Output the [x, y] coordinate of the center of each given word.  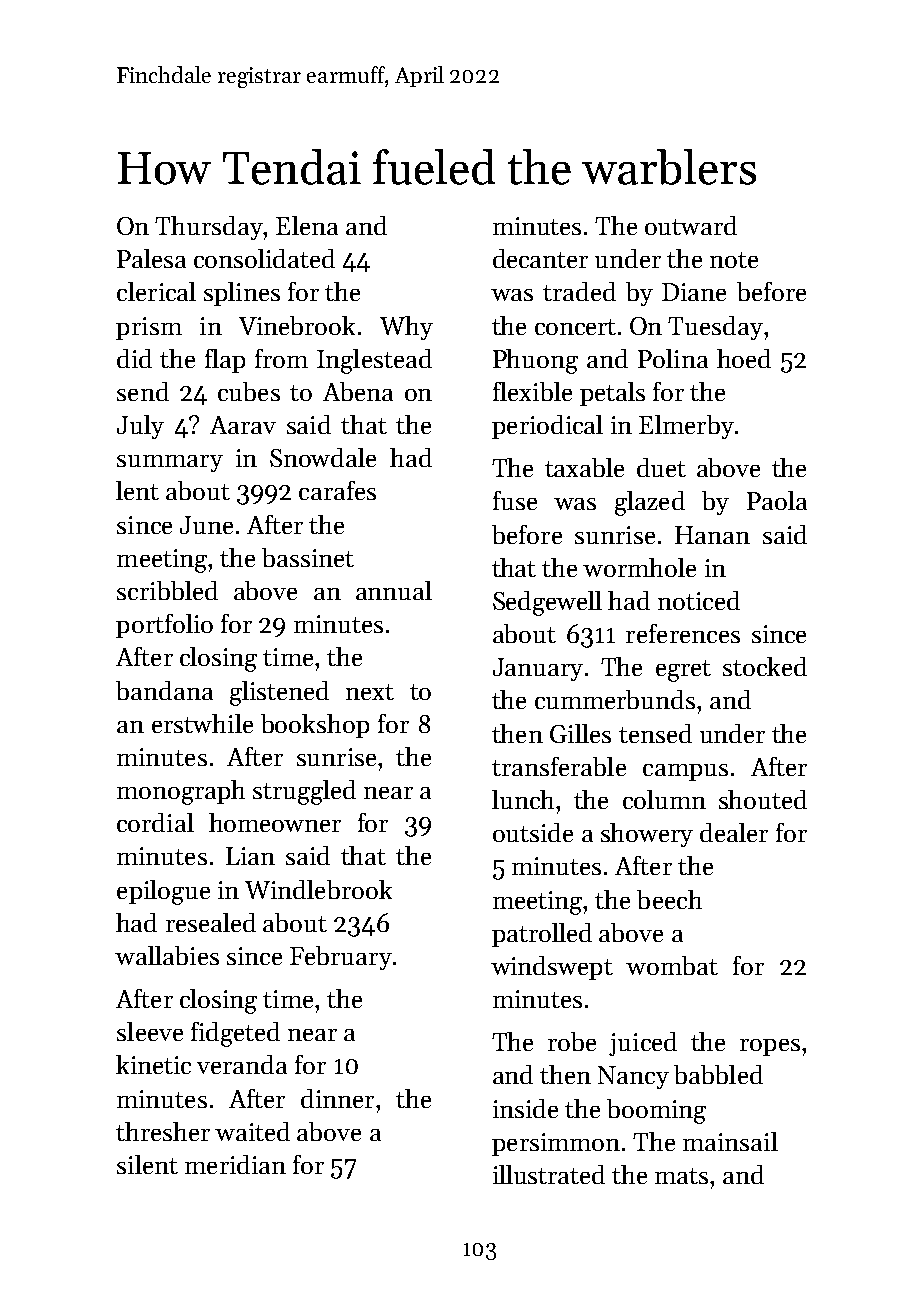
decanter [540, 258]
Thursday [209, 228]
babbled [718, 1074]
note [734, 260]
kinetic [153, 1064]
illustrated [549, 1174]
